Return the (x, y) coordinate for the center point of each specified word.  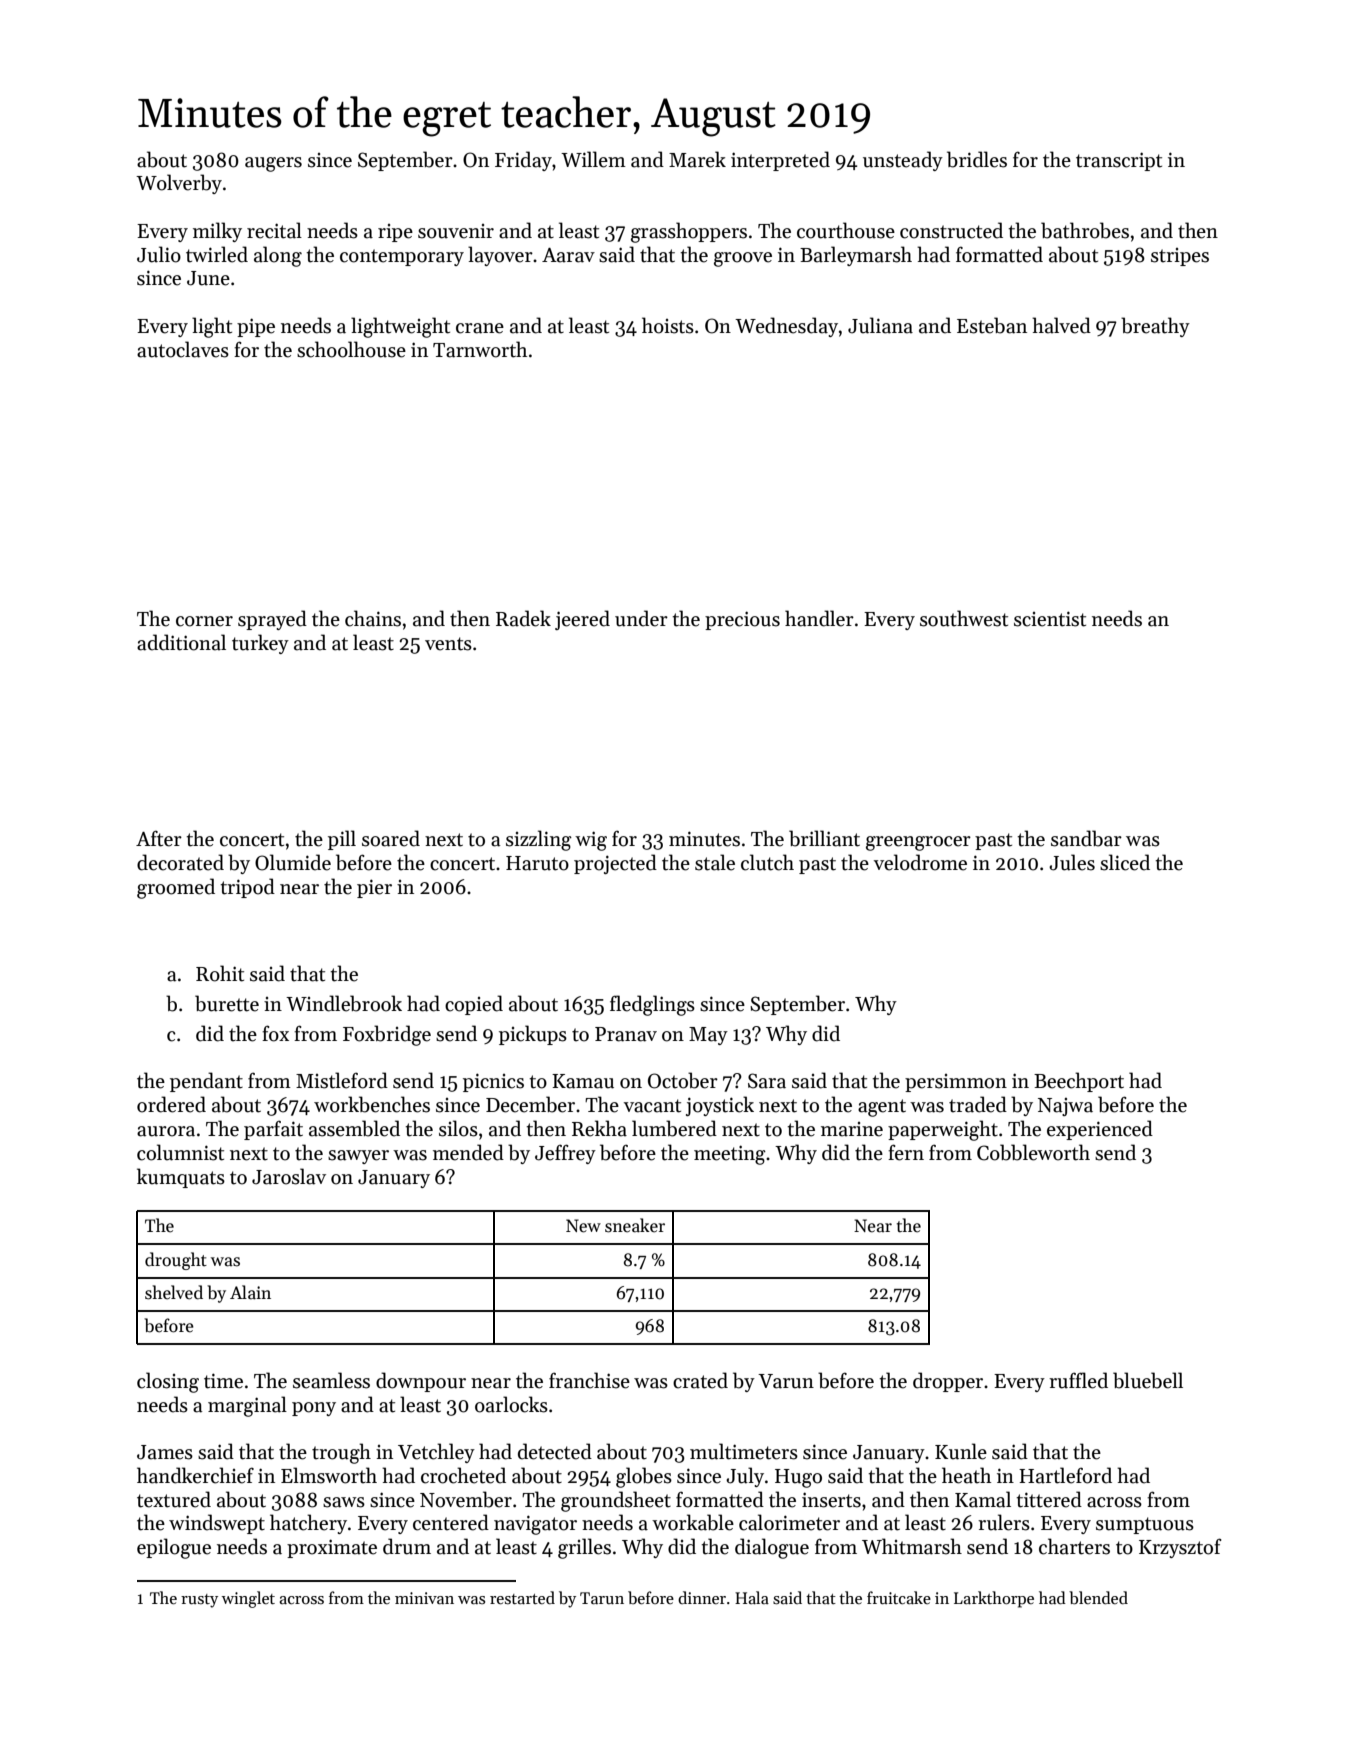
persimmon (956, 1083)
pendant (206, 1082)
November (466, 1499)
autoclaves (183, 349)
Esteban (992, 325)
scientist (1050, 619)
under (641, 618)
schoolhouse (351, 349)
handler (819, 618)
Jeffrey (565, 1154)
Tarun (602, 1598)
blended (1098, 1598)
